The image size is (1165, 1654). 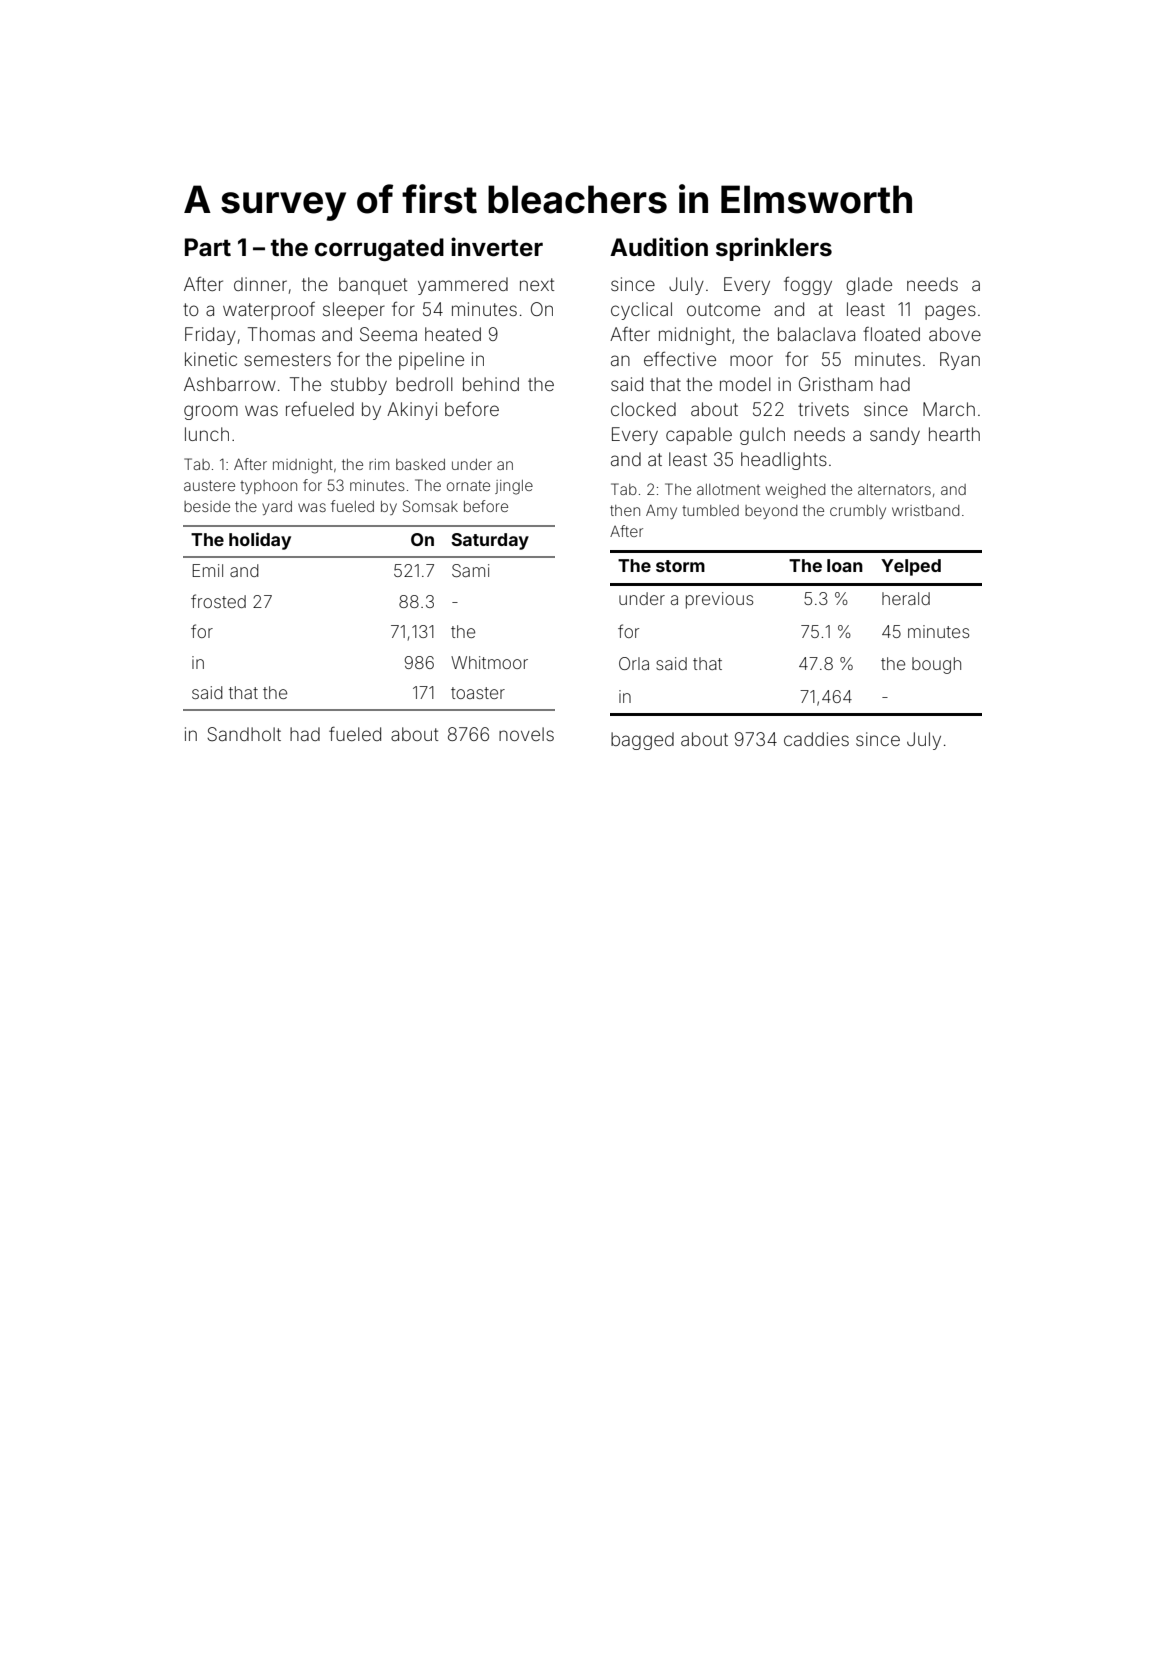 I want to click on Orla, so click(x=634, y=663).
